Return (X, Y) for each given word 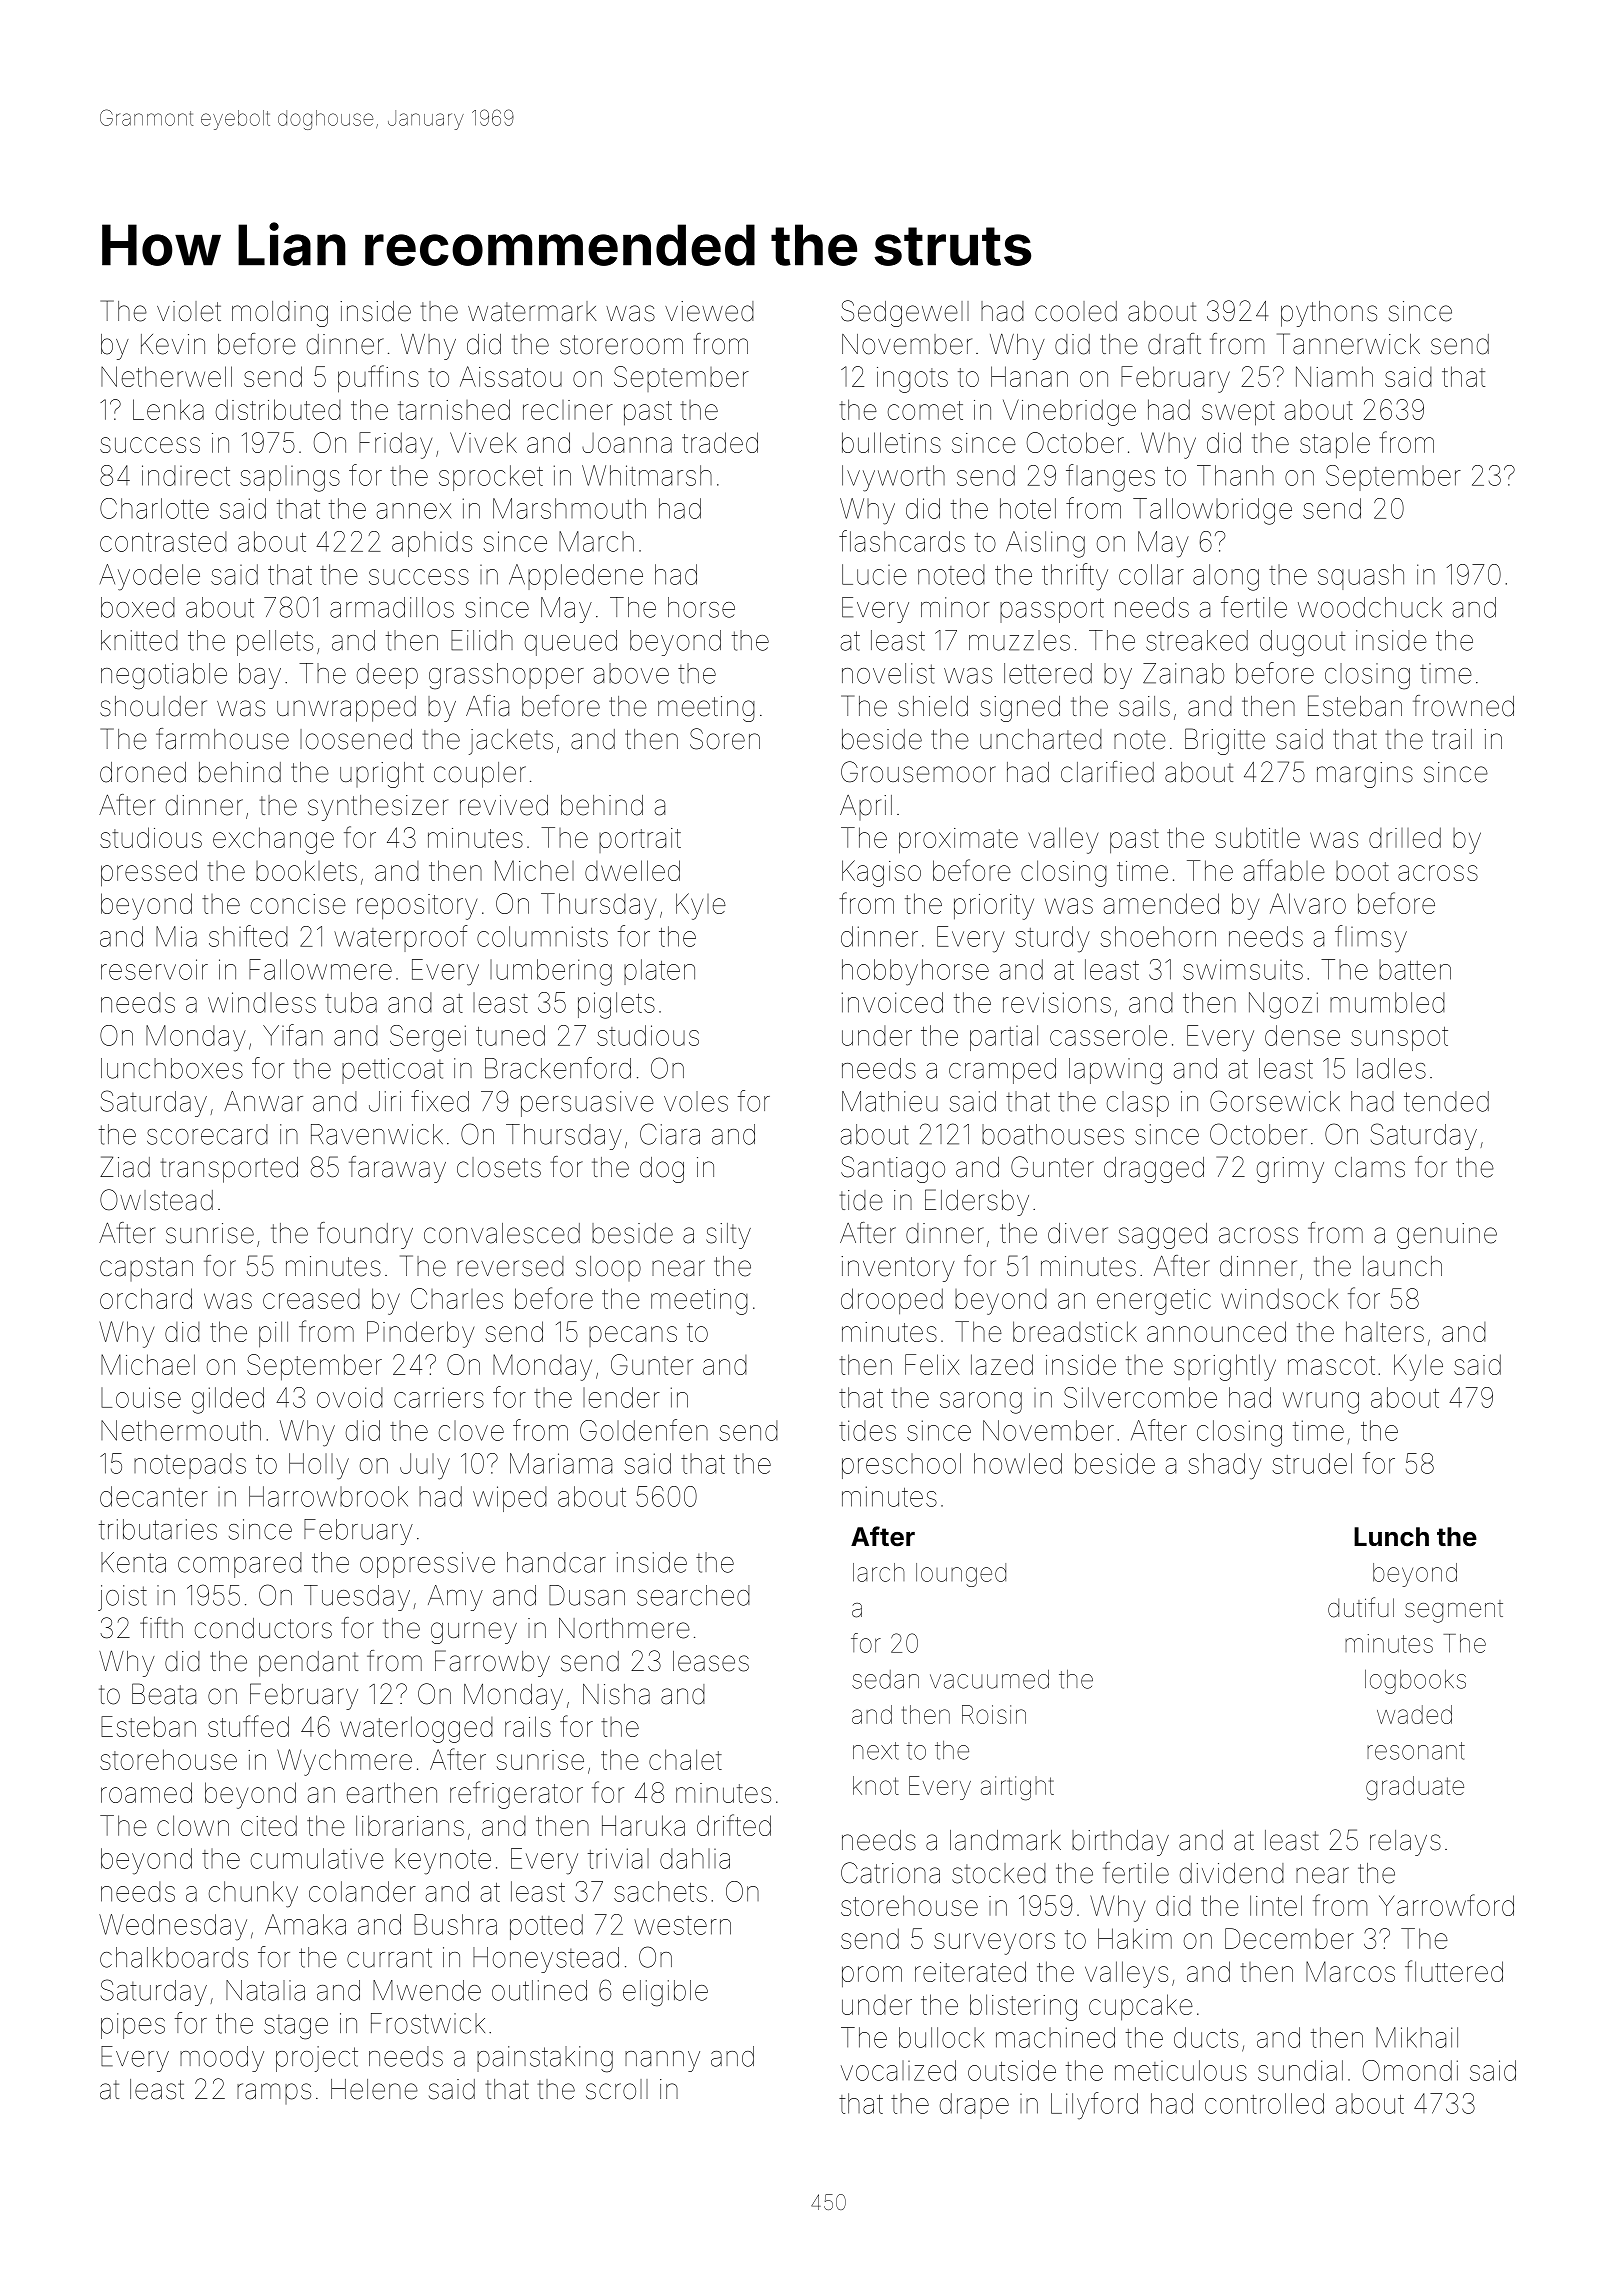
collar (1151, 574)
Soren (725, 739)
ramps (274, 2093)
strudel (1312, 1463)
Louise (141, 1397)
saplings (290, 478)
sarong (981, 1403)
